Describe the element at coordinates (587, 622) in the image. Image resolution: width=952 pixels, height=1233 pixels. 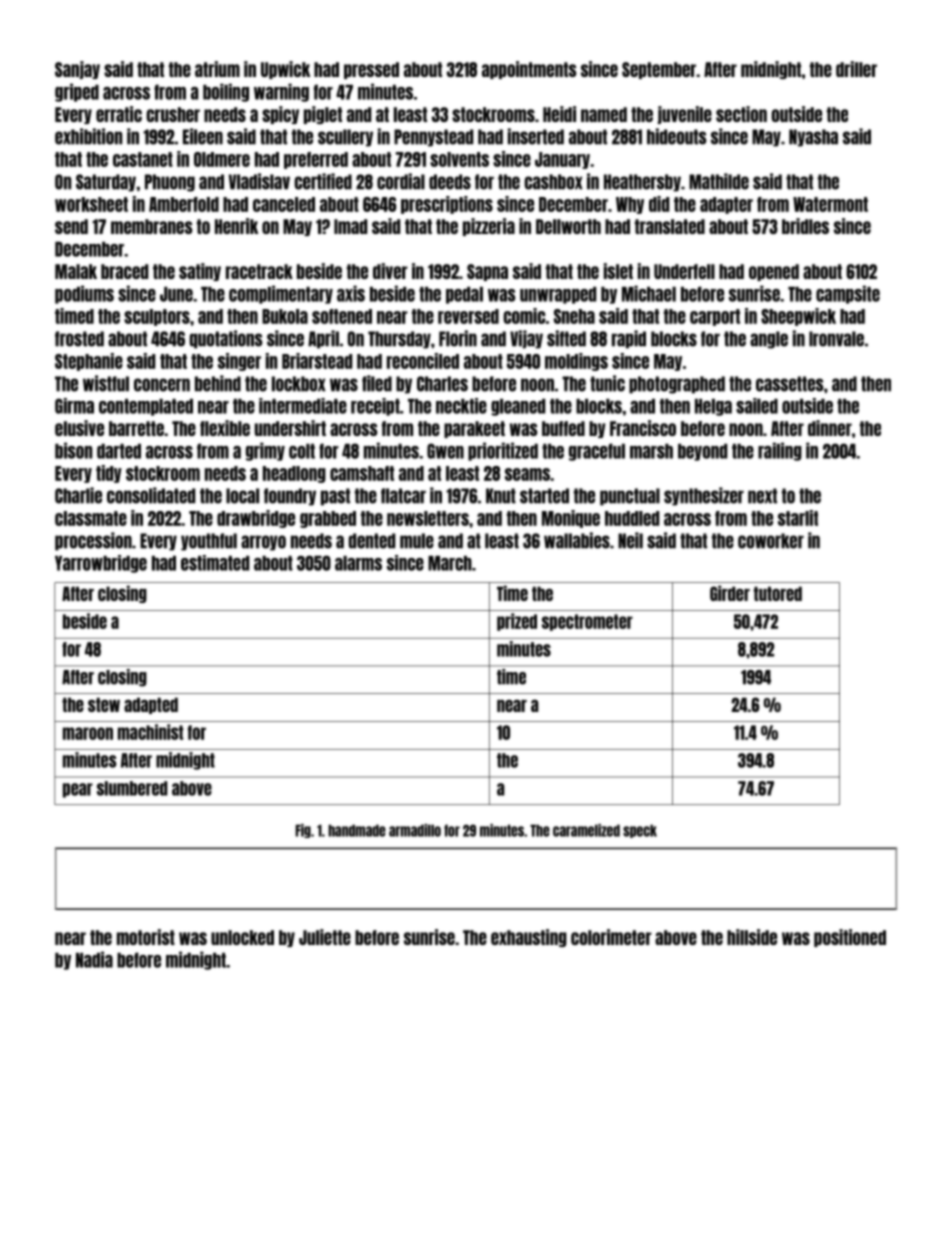
I see `spectrometer` at that location.
